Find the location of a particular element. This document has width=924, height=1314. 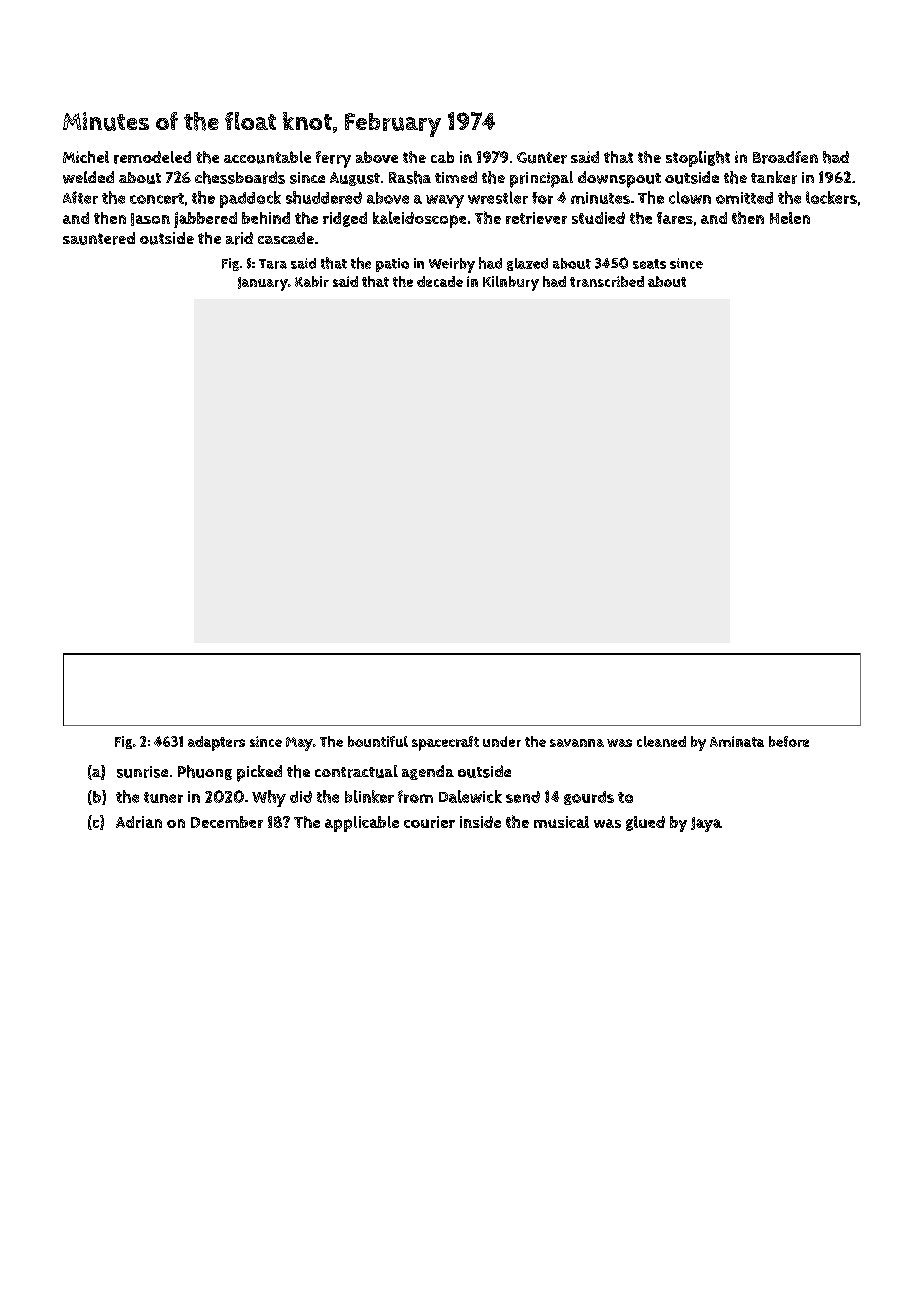

January is located at coordinates (263, 284).
